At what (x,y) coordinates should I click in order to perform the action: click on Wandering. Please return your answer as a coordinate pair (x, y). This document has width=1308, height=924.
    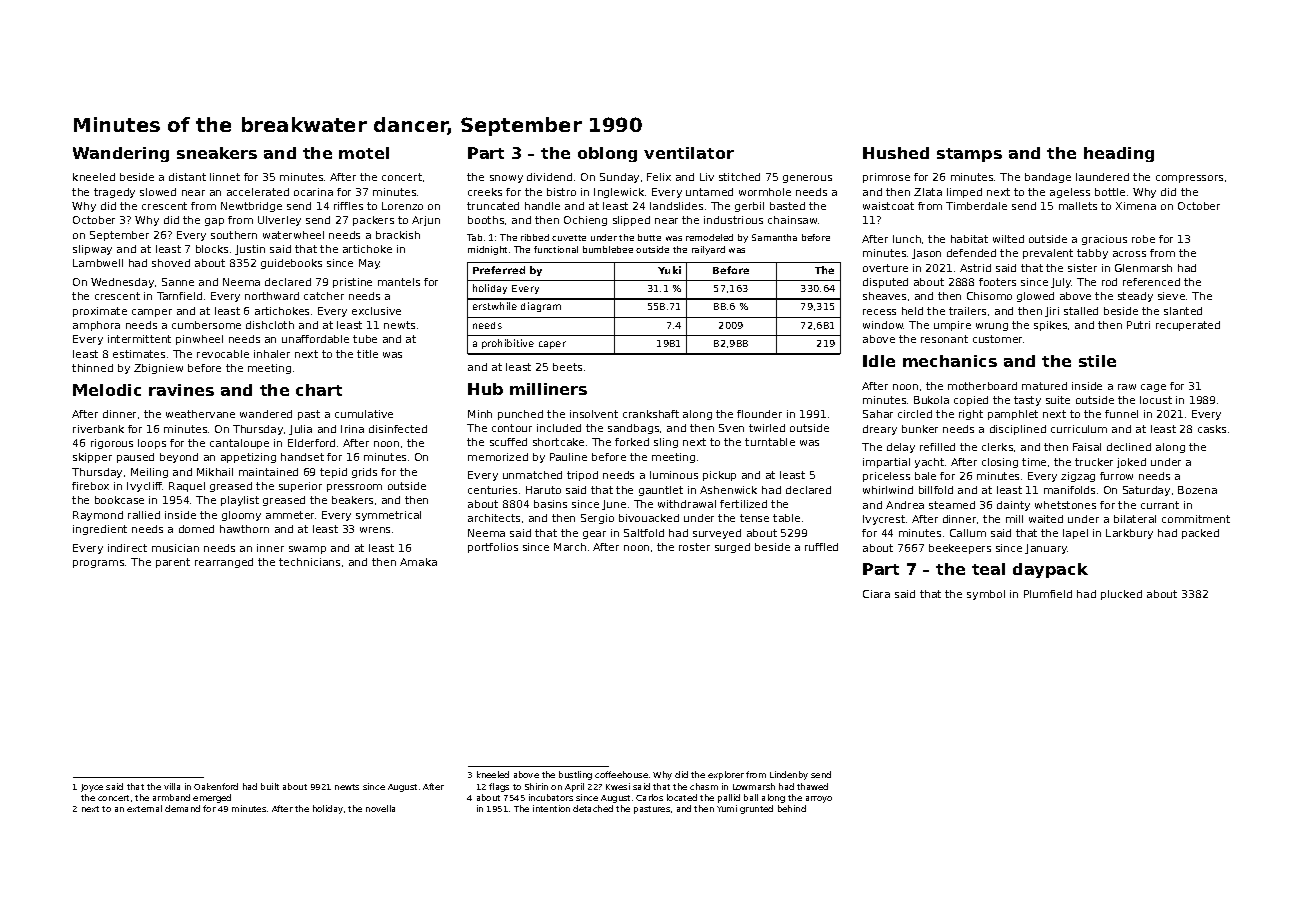
    Looking at the image, I should click on (121, 154).
